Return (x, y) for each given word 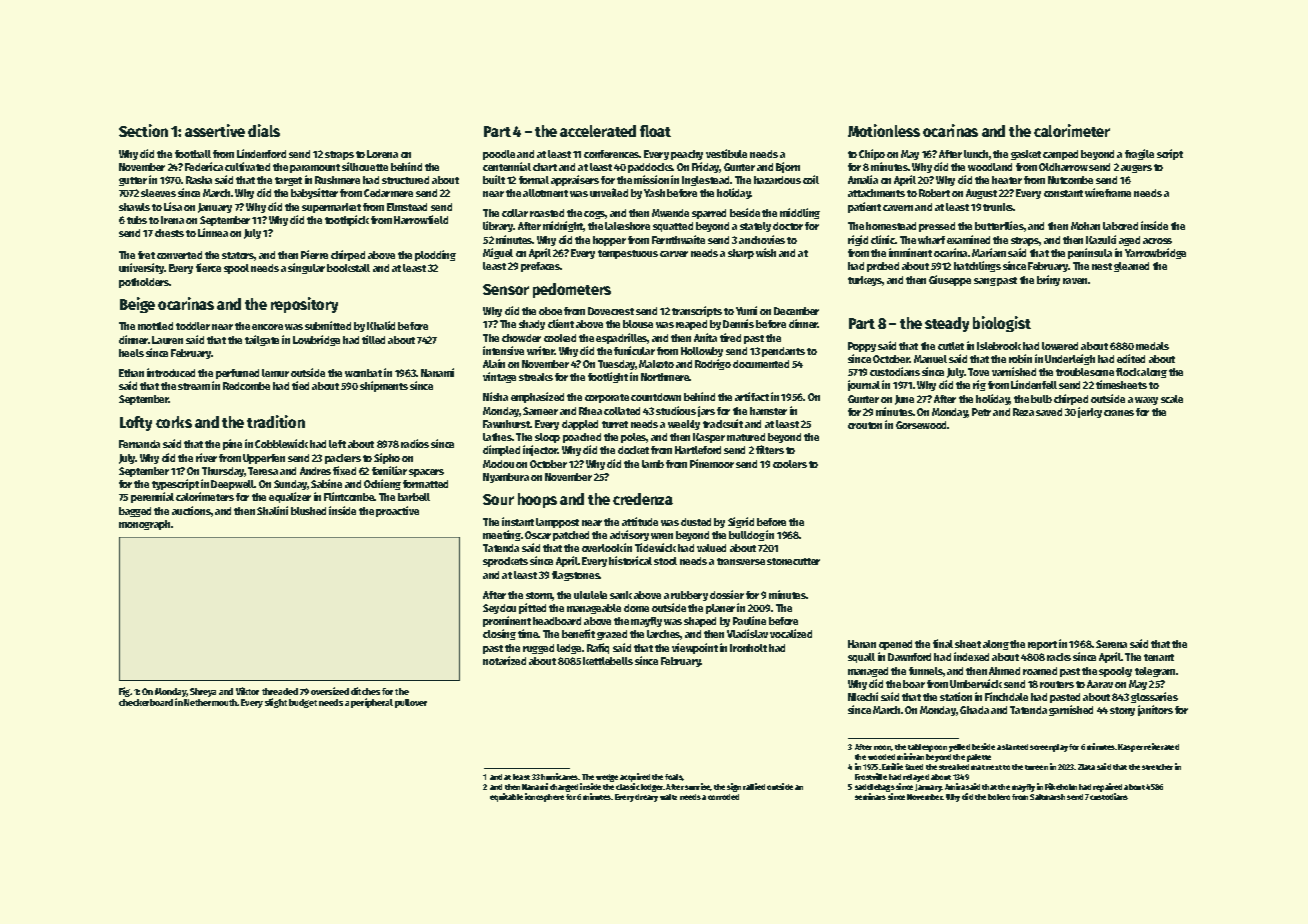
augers (1136, 169)
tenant (1159, 657)
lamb (653, 464)
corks (174, 422)
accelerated (598, 131)
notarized (504, 660)
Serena (1111, 644)
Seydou (499, 609)
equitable (506, 797)
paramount (315, 168)
